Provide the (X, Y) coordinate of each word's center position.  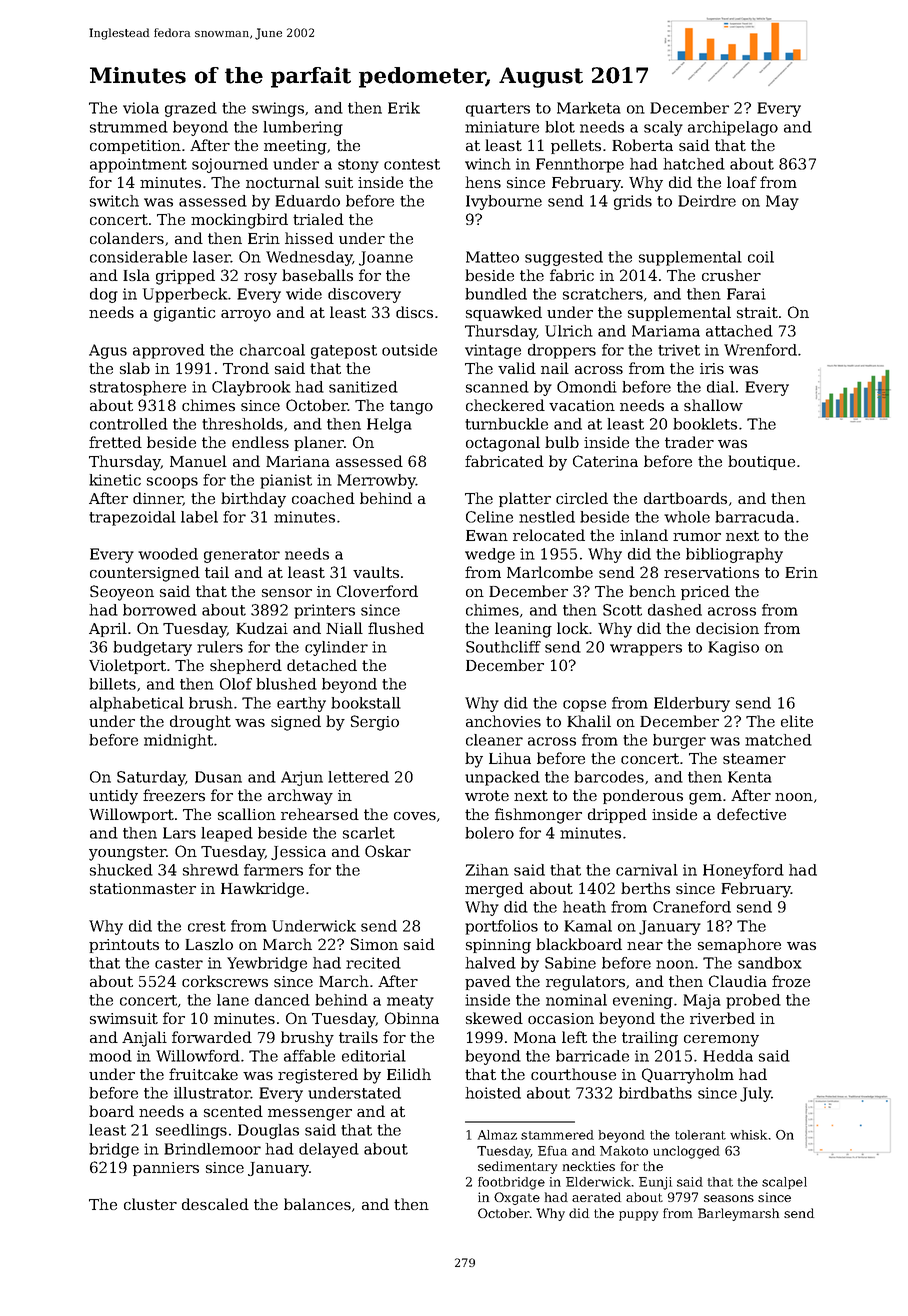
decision (727, 628)
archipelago (733, 128)
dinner (158, 499)
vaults (376, 572)
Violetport (127, 666)
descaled (215, 1204)
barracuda (754, 517)
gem (705, 799)
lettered (358, 777)
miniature (502, 127)
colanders (127, 238)
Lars (179, 833)
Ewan (487, 535)
